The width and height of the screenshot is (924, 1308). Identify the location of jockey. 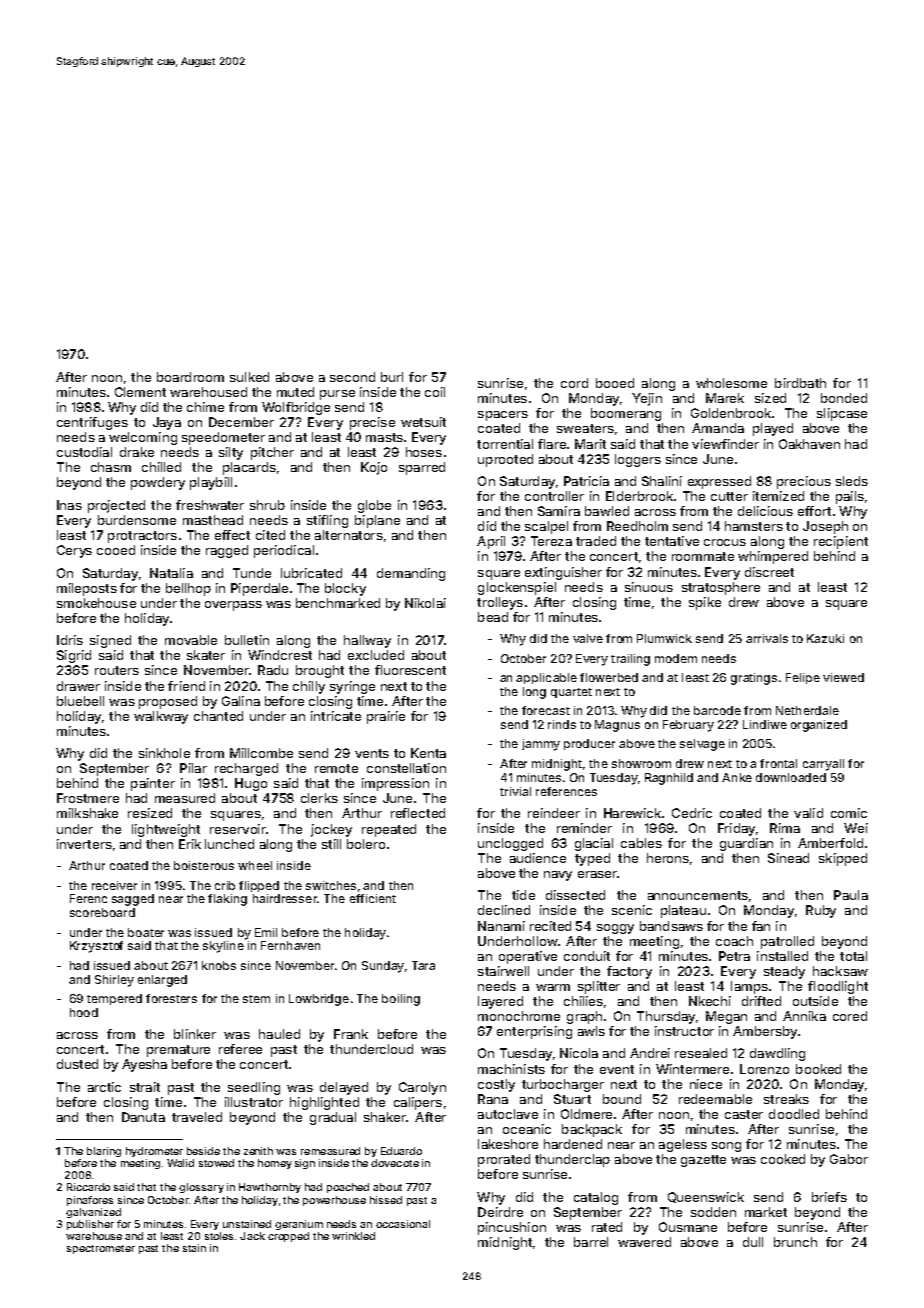
(331, 830).
